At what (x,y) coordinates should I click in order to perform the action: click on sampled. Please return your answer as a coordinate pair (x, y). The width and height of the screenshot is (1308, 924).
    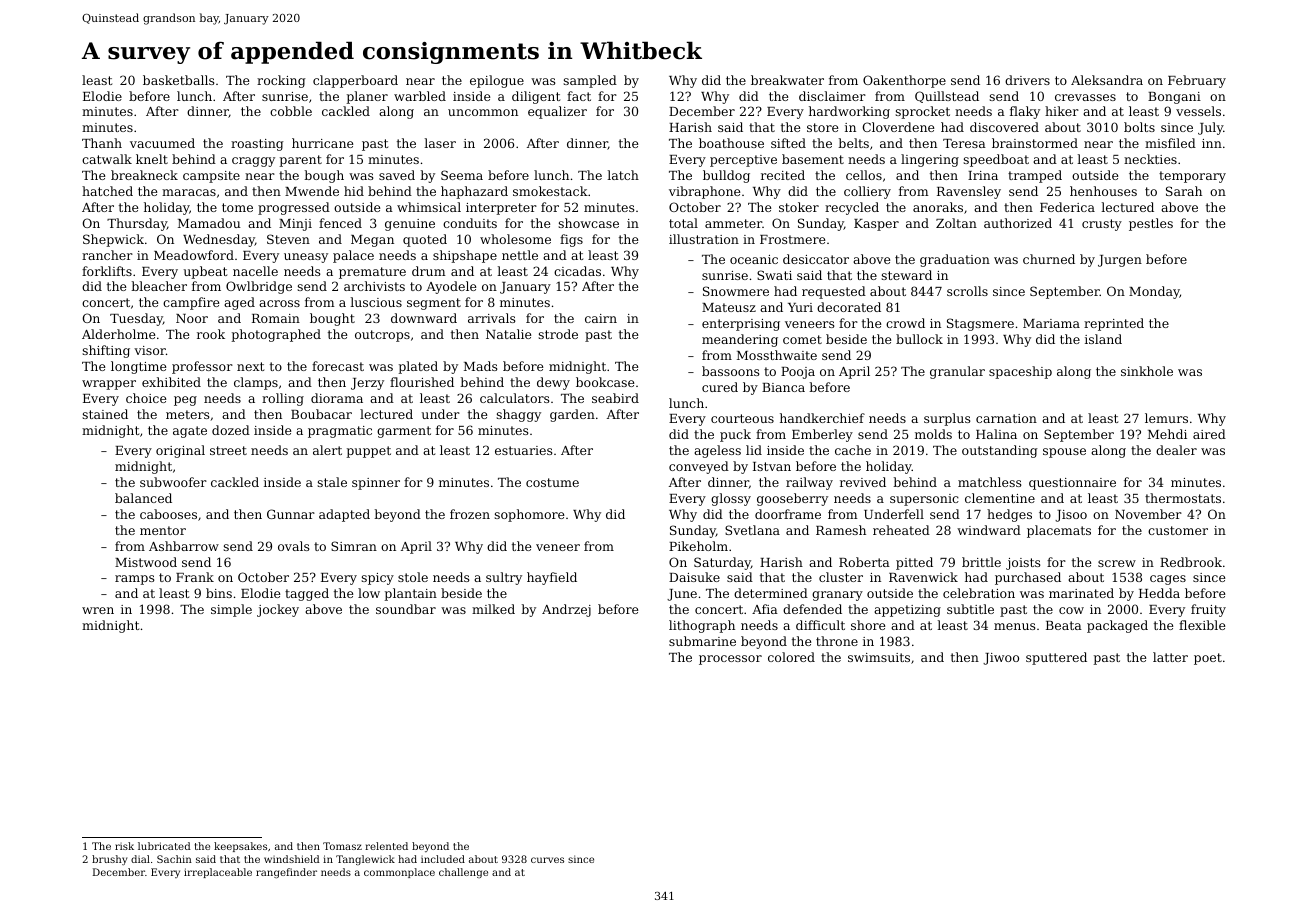
    Looking at the image, I should click on (590, 81).
